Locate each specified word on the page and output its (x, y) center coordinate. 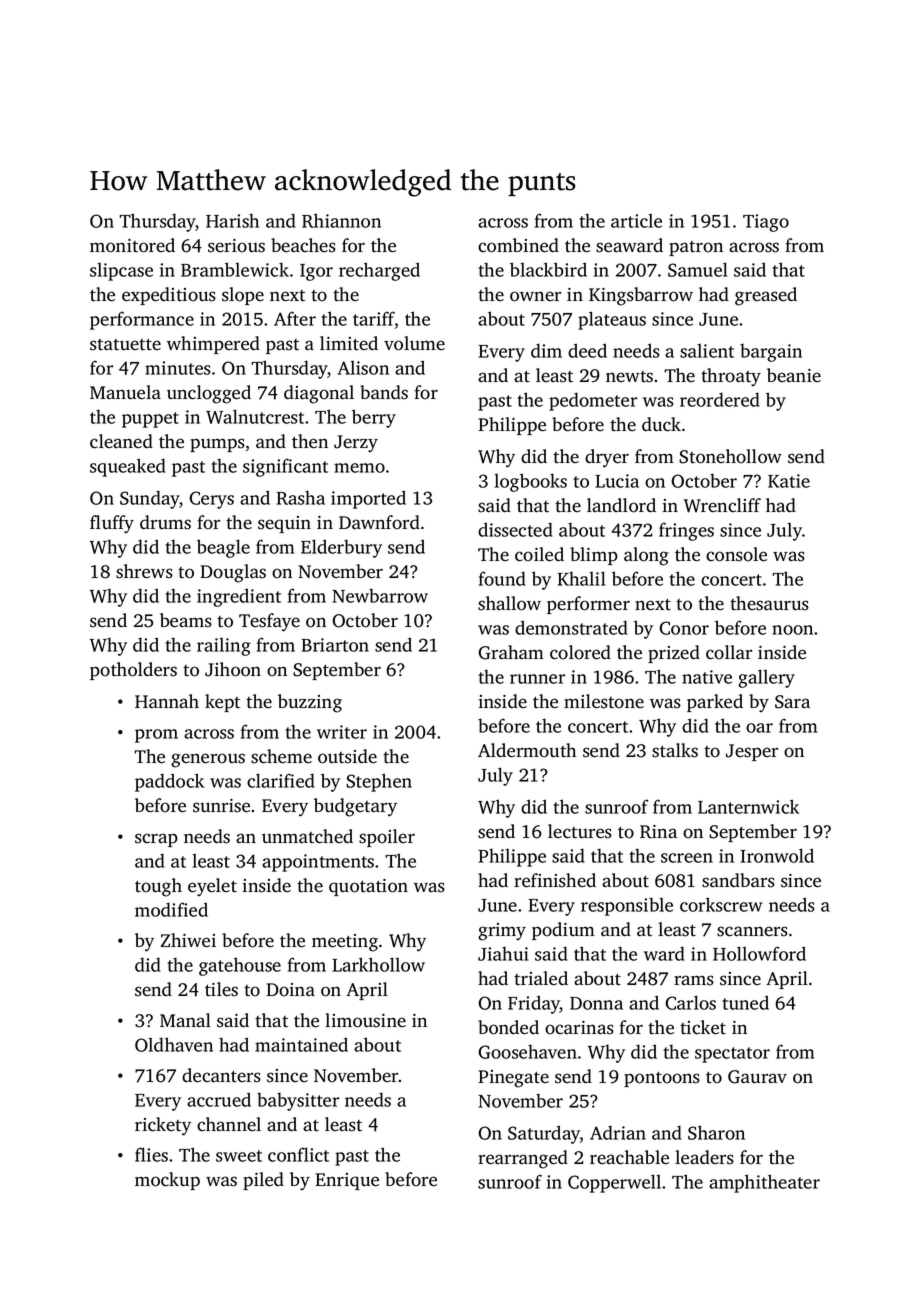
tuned (746, 1002)
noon (792, 630)
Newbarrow (380, 595)
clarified (281, 780)
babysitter (298, 1101)
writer (342, 732)
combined (518, 245)
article (636, 221)
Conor (684, 628)
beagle (223, 548)
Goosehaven (527, 1051)
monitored (132, 245)
